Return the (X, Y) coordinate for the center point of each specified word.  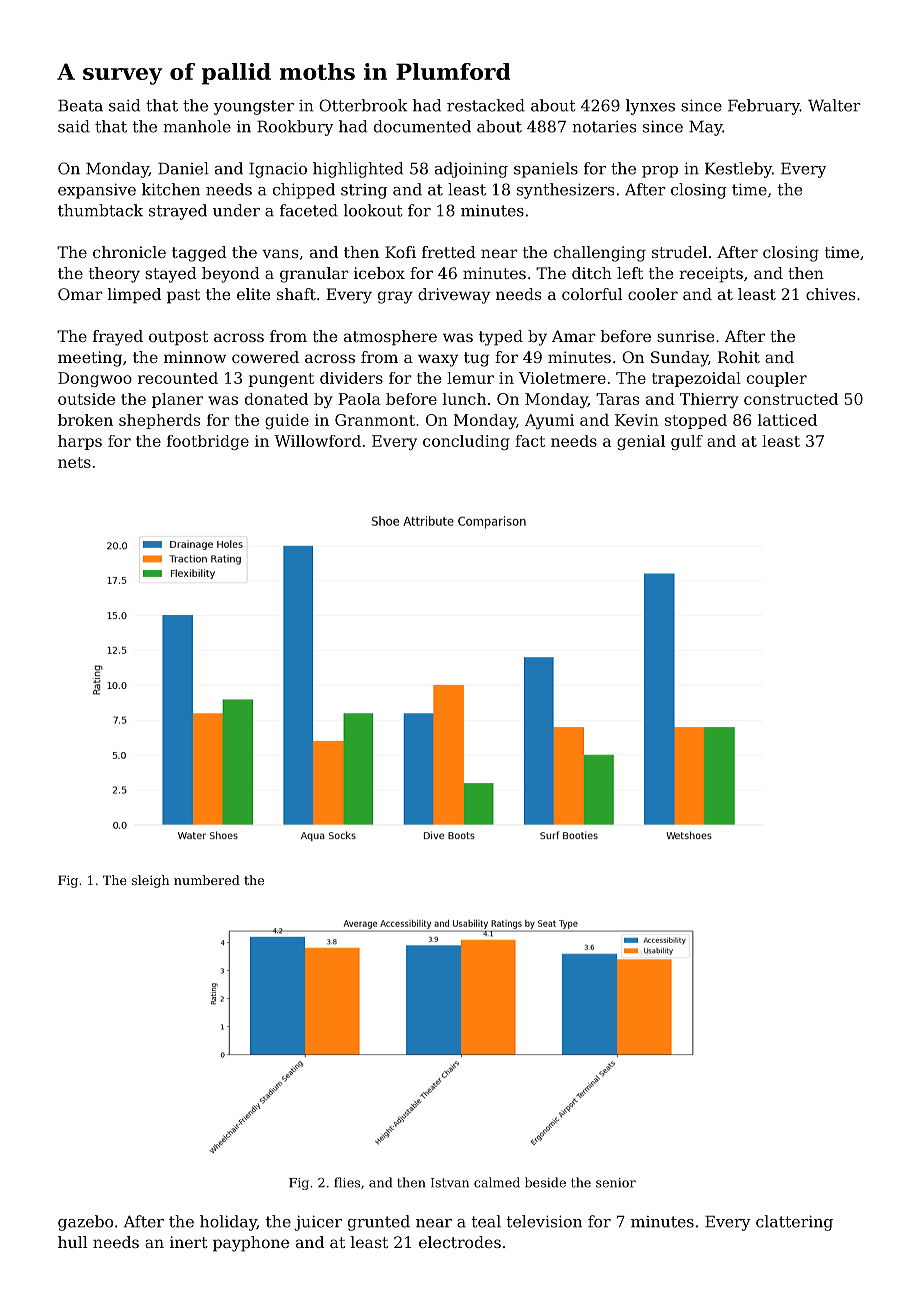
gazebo (85, 1223)
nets (74, 462)
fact (530, 441)
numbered (207, 880)
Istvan (450, 1183)
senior (616, 1183)
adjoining (471, 170)
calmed (497, 1182)
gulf (687, 442)
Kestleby (738, 170)
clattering (794, 1223)
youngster (254, 107)
